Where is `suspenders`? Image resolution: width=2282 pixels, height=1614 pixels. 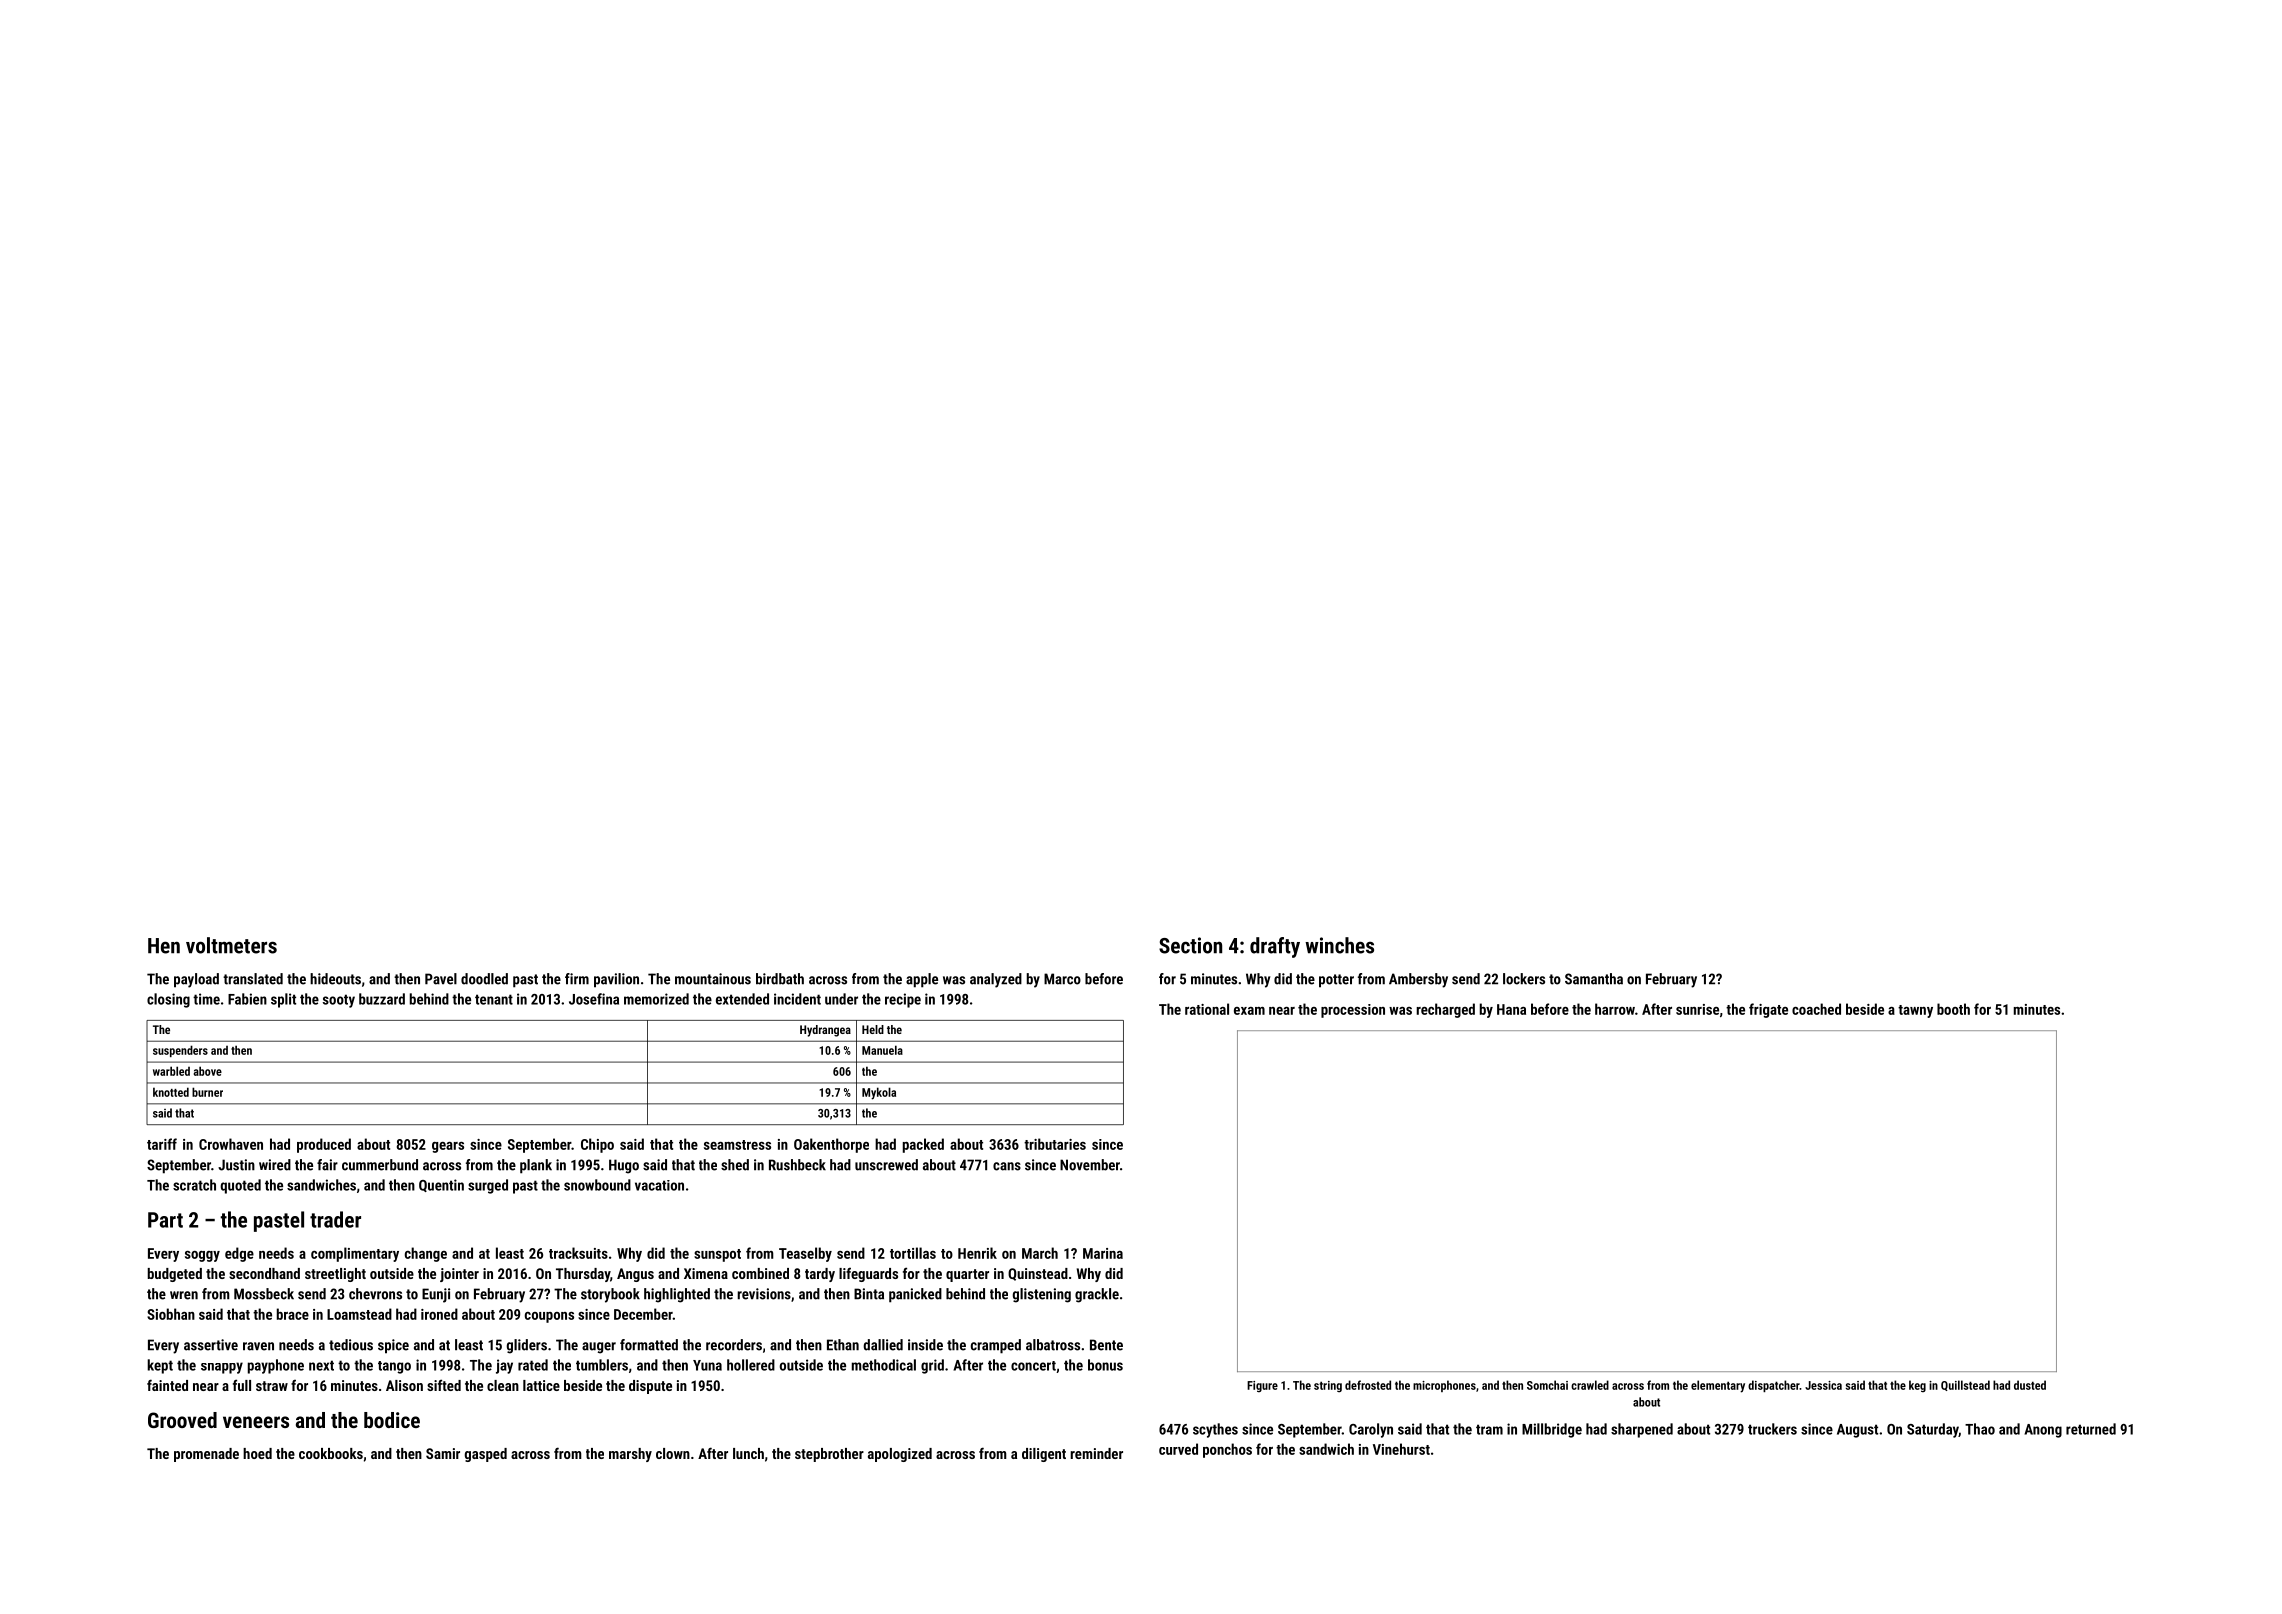 suspenders is located at coordinates (180, 1051).
